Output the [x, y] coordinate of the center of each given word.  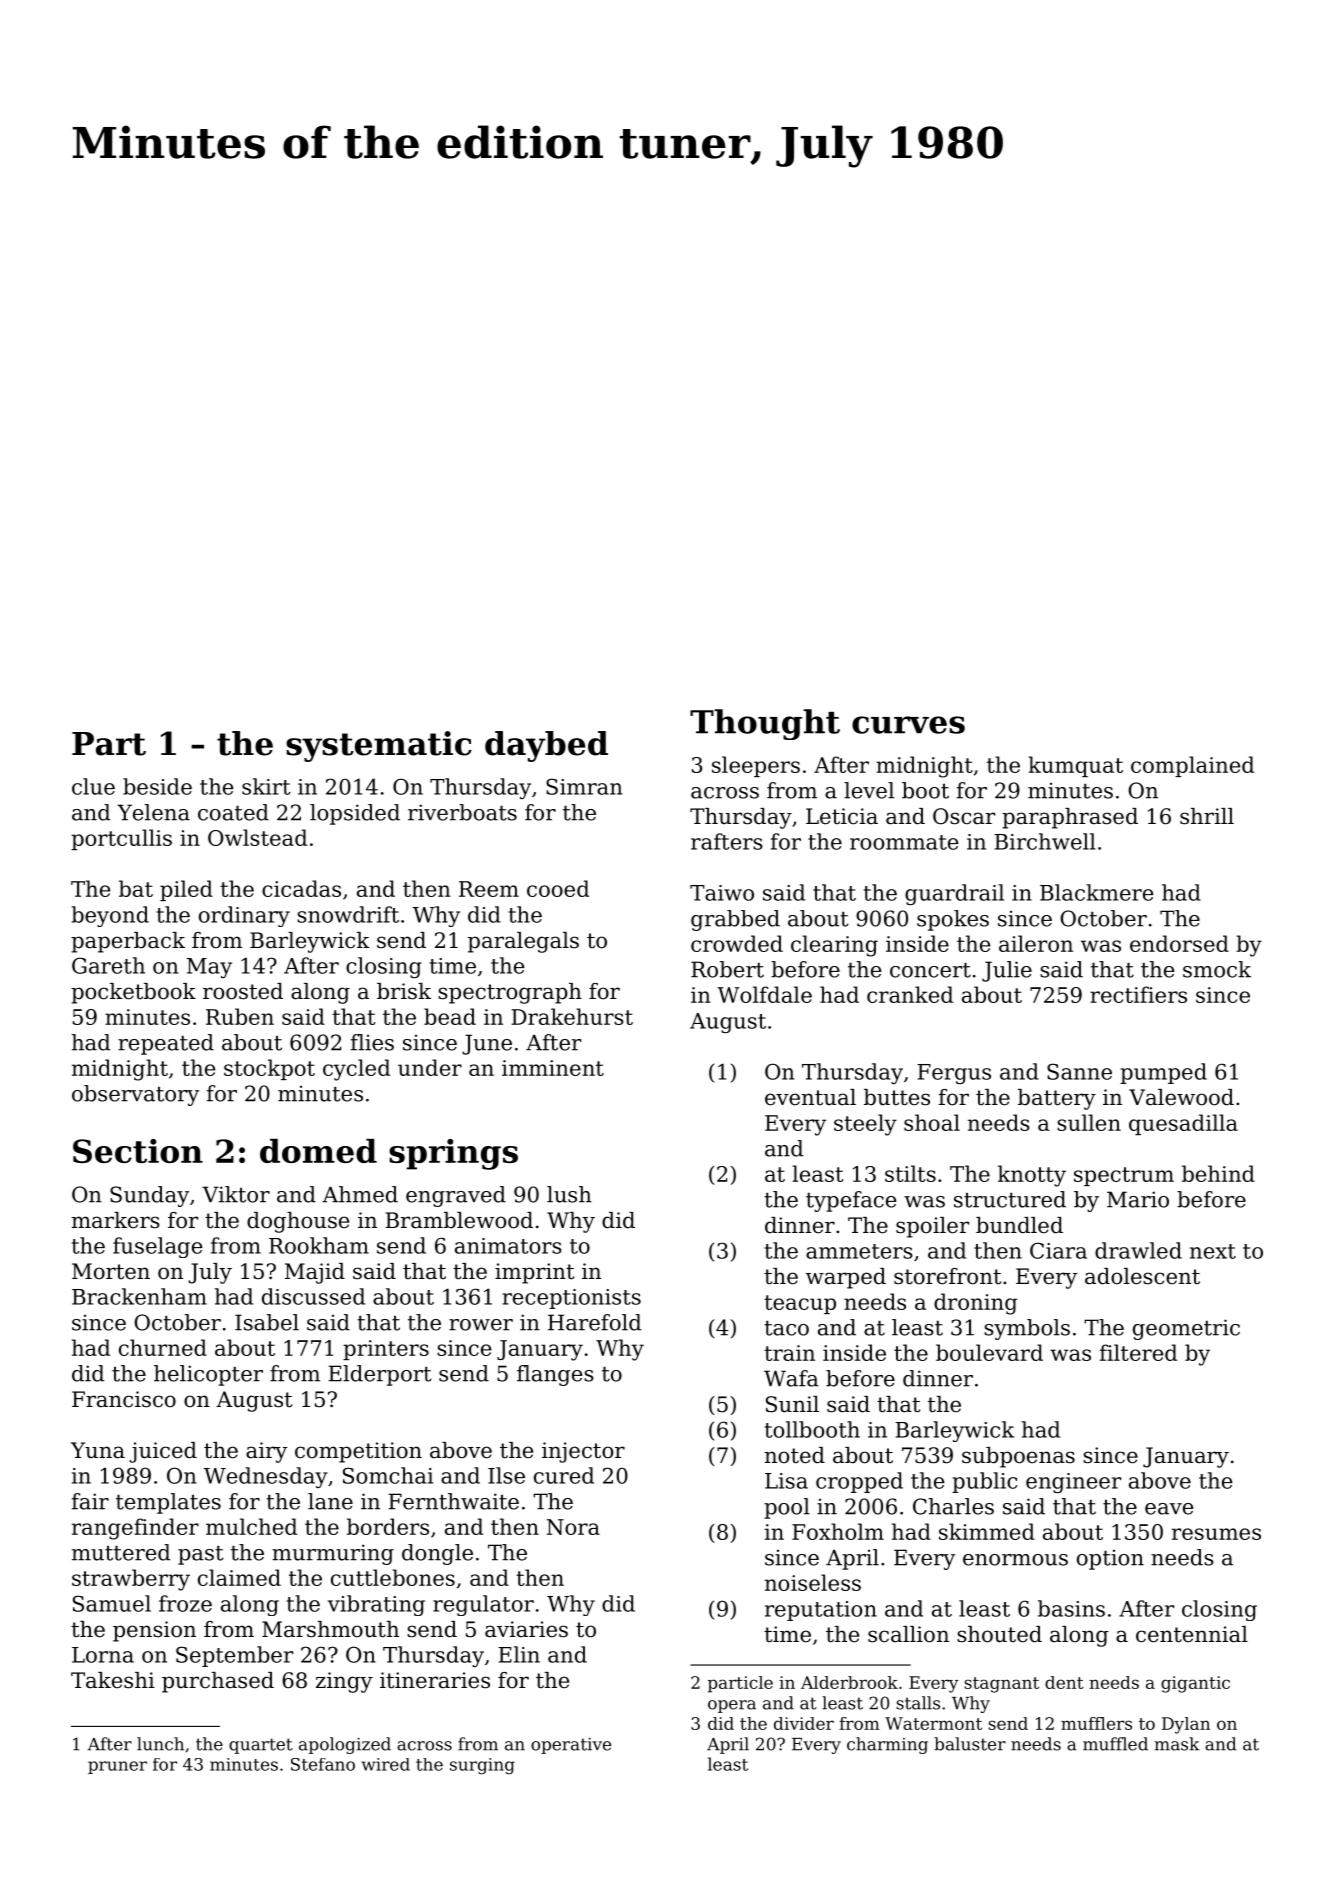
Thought [765, 724]
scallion [908, 1634]
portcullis [121, 839]
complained [1192, 766]
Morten [111, 1271]
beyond [110, 916]
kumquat [1075, 766]
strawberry [131, 1580]
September [234, 1656]
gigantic [1195, 1684]
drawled [1138, 1250]
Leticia [842, 816]
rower [481, 1325]
